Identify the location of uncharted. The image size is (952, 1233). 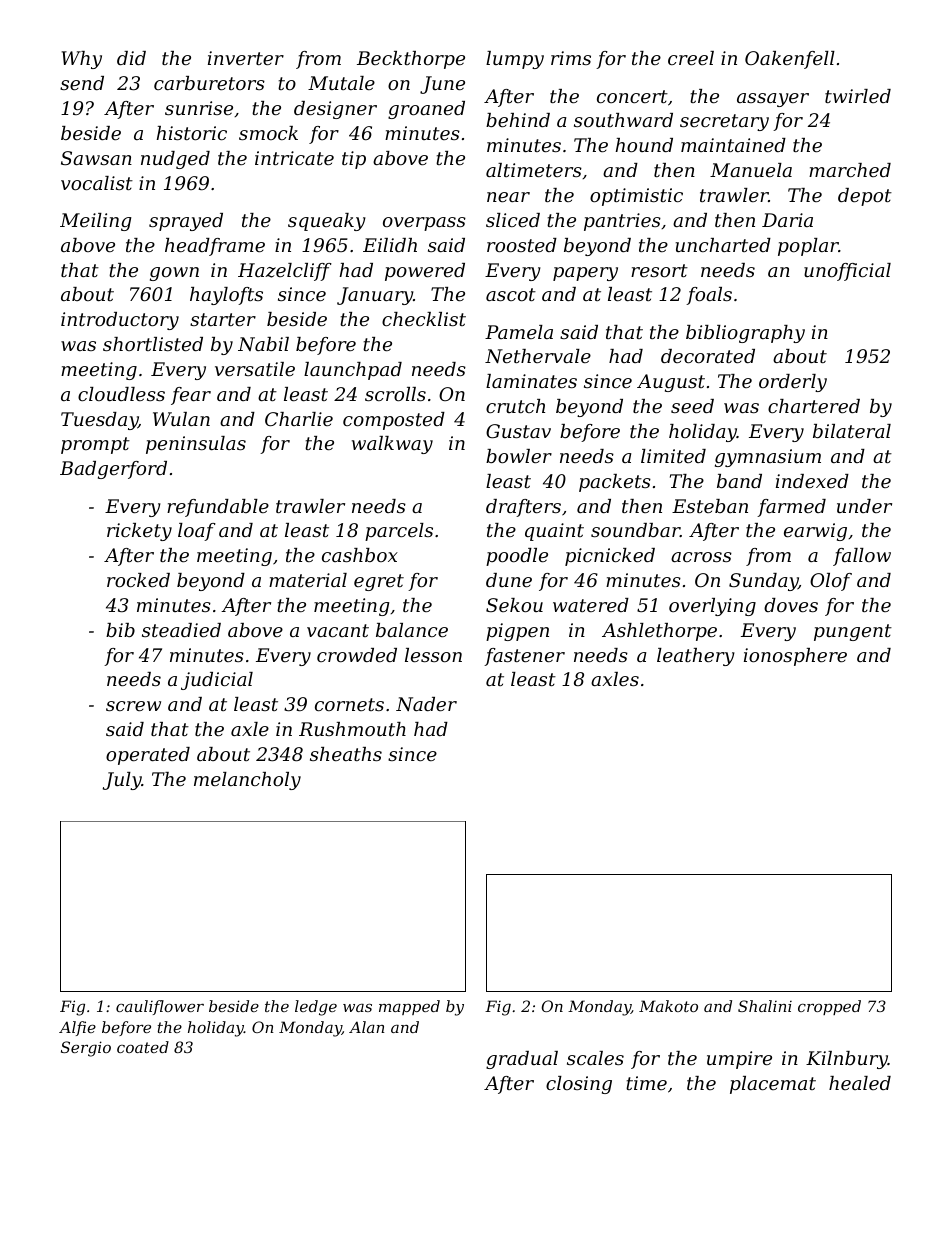
(723, 245).
